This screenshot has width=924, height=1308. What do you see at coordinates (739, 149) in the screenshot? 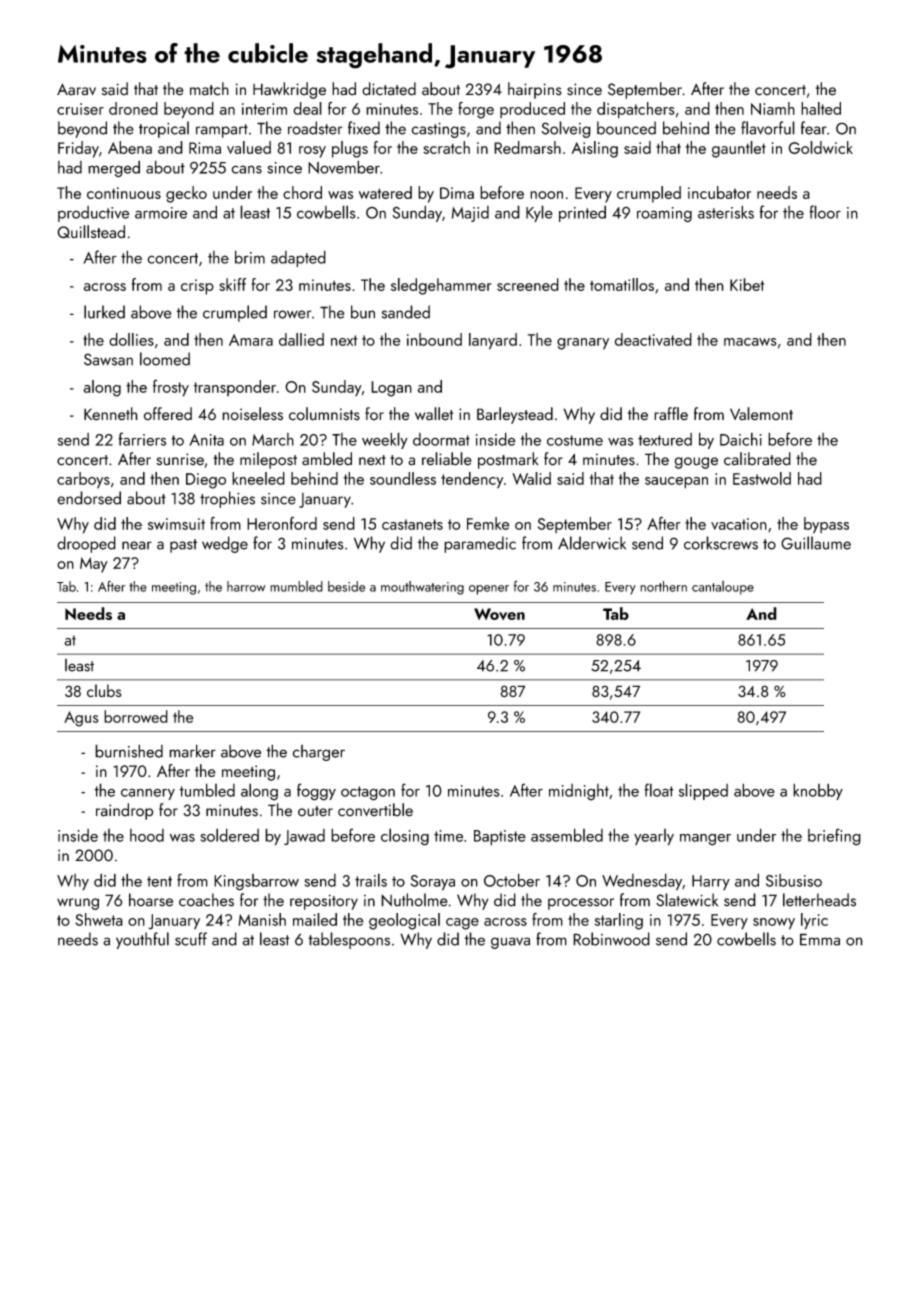
I see `gauntlet` at bounding box center [739, 149].
